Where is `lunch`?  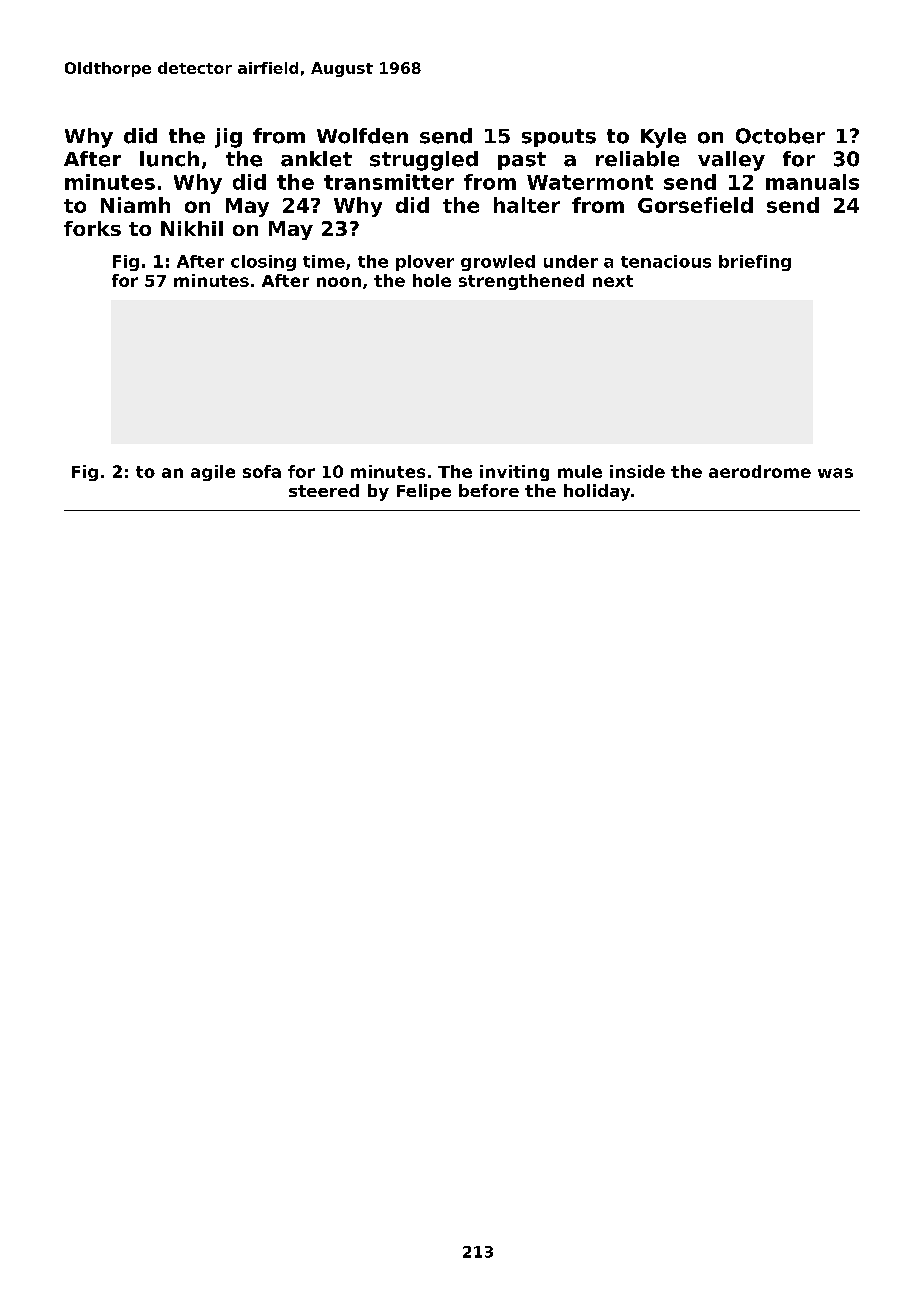 lunch is located at coordinates (169, 159).
